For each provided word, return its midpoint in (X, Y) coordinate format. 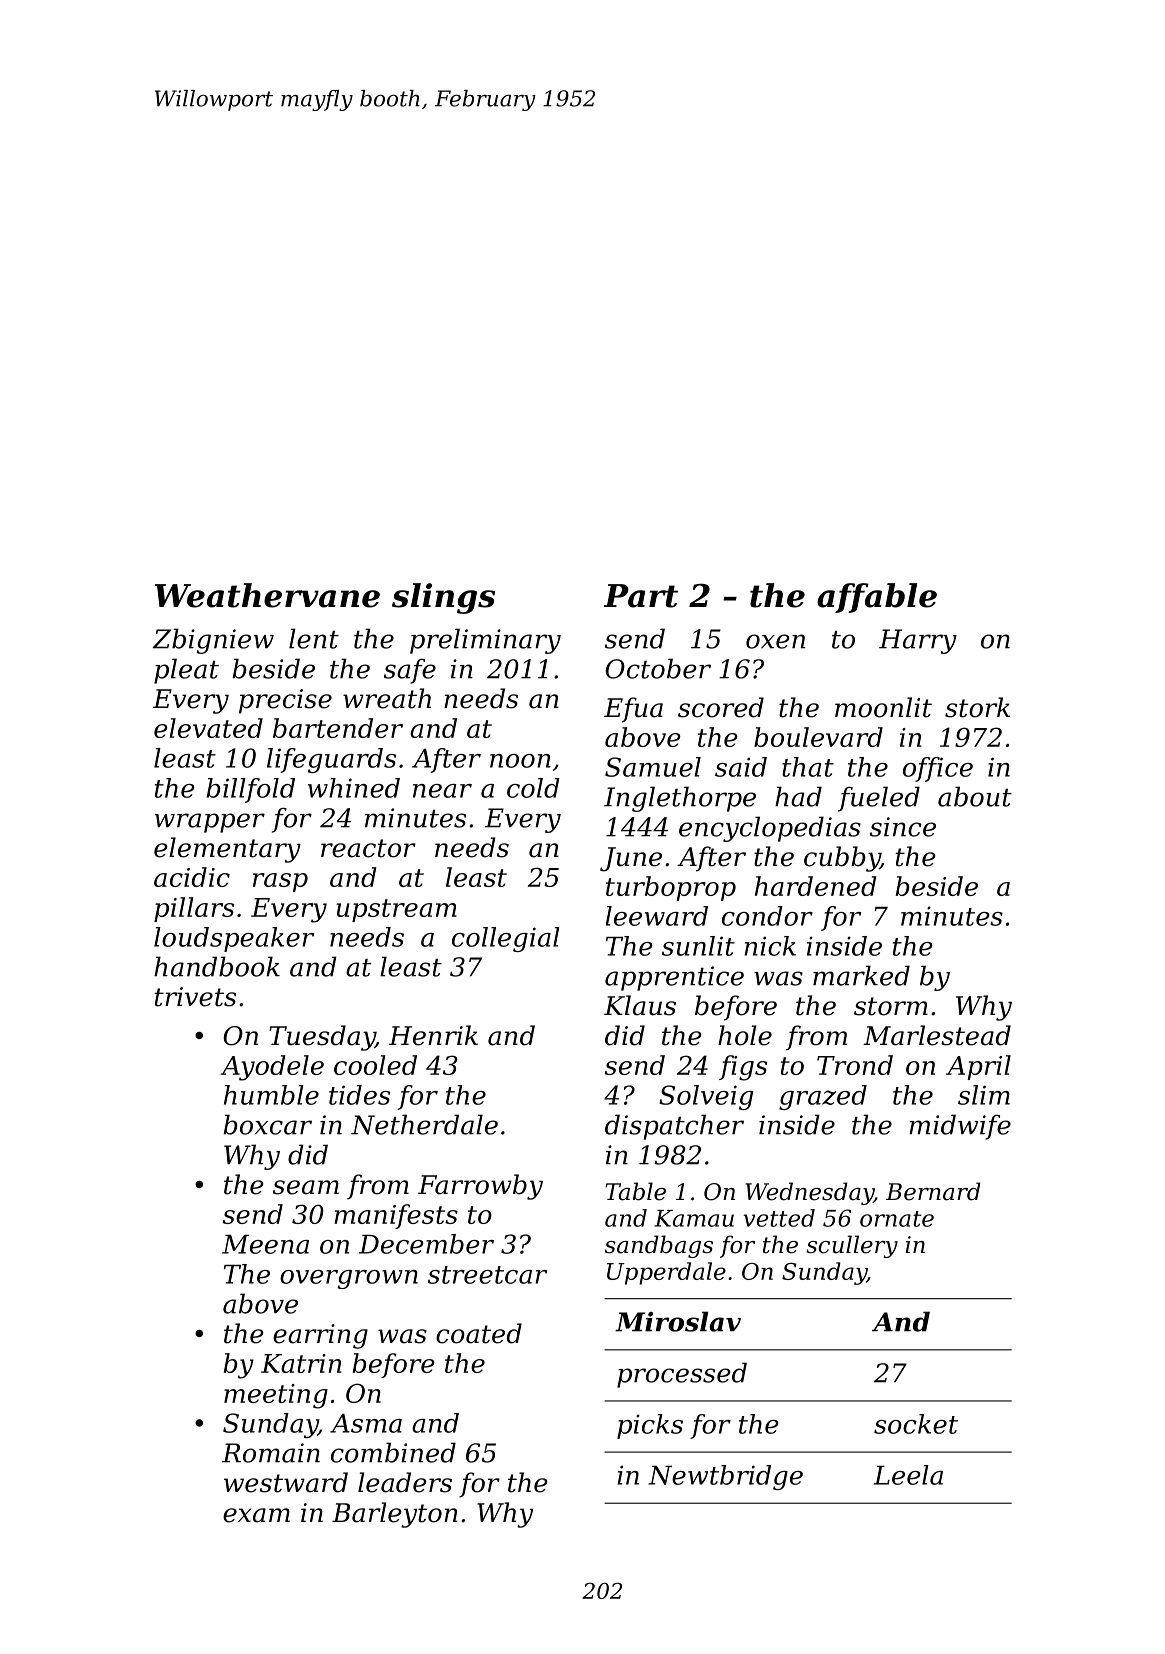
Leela (908, 1475)
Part (641, 596)
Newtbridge (725, 1477)
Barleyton (395, 1515)
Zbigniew (213, 641)
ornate (897, 1219)
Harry (918, 641)
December (426, 1244)
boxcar (268, 1124)
